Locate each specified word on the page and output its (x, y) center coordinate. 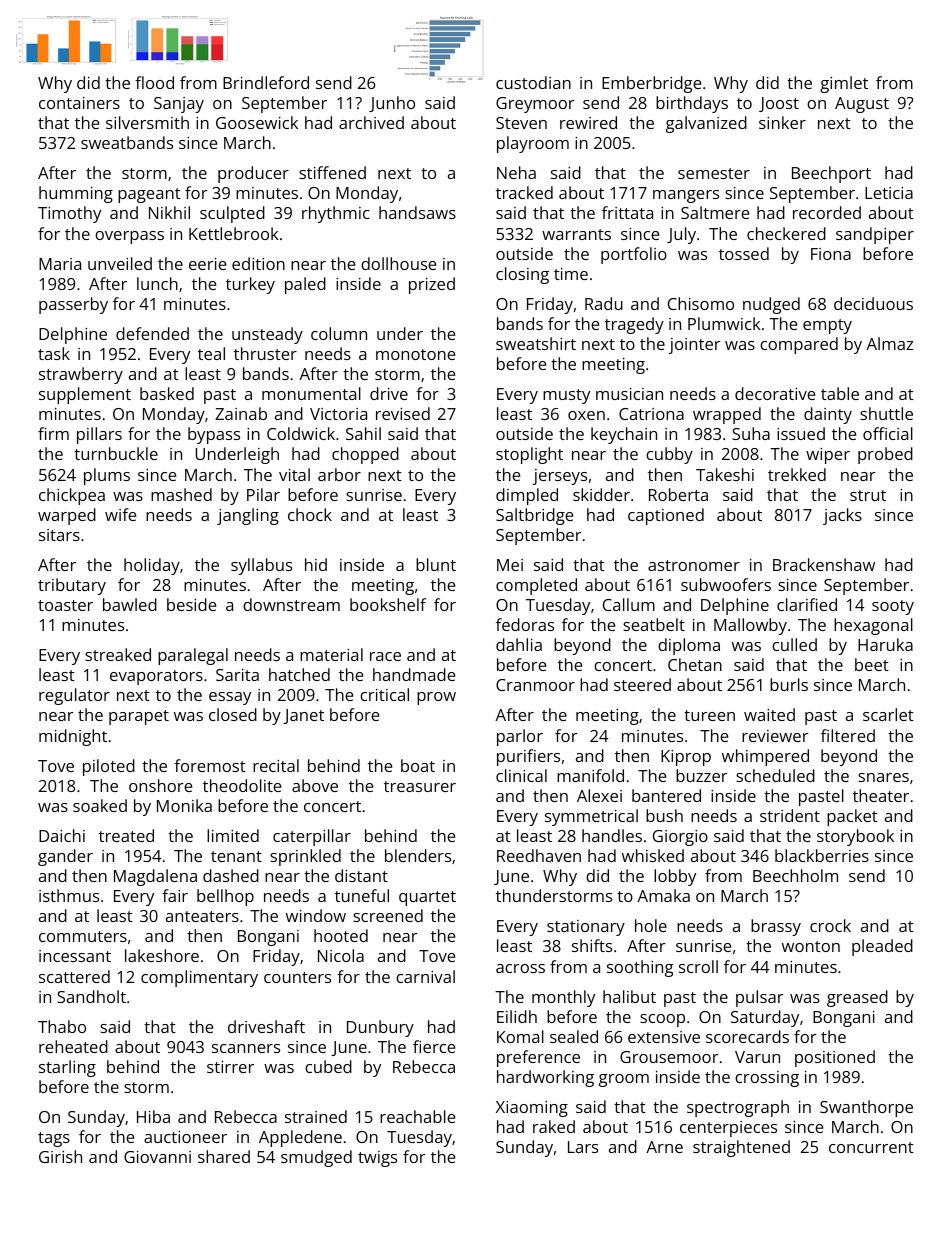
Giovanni (157, 1157)
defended (152, 333)
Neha (516, 172)
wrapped (727, 415)
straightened (741, 1148)
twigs (377, 1159)
